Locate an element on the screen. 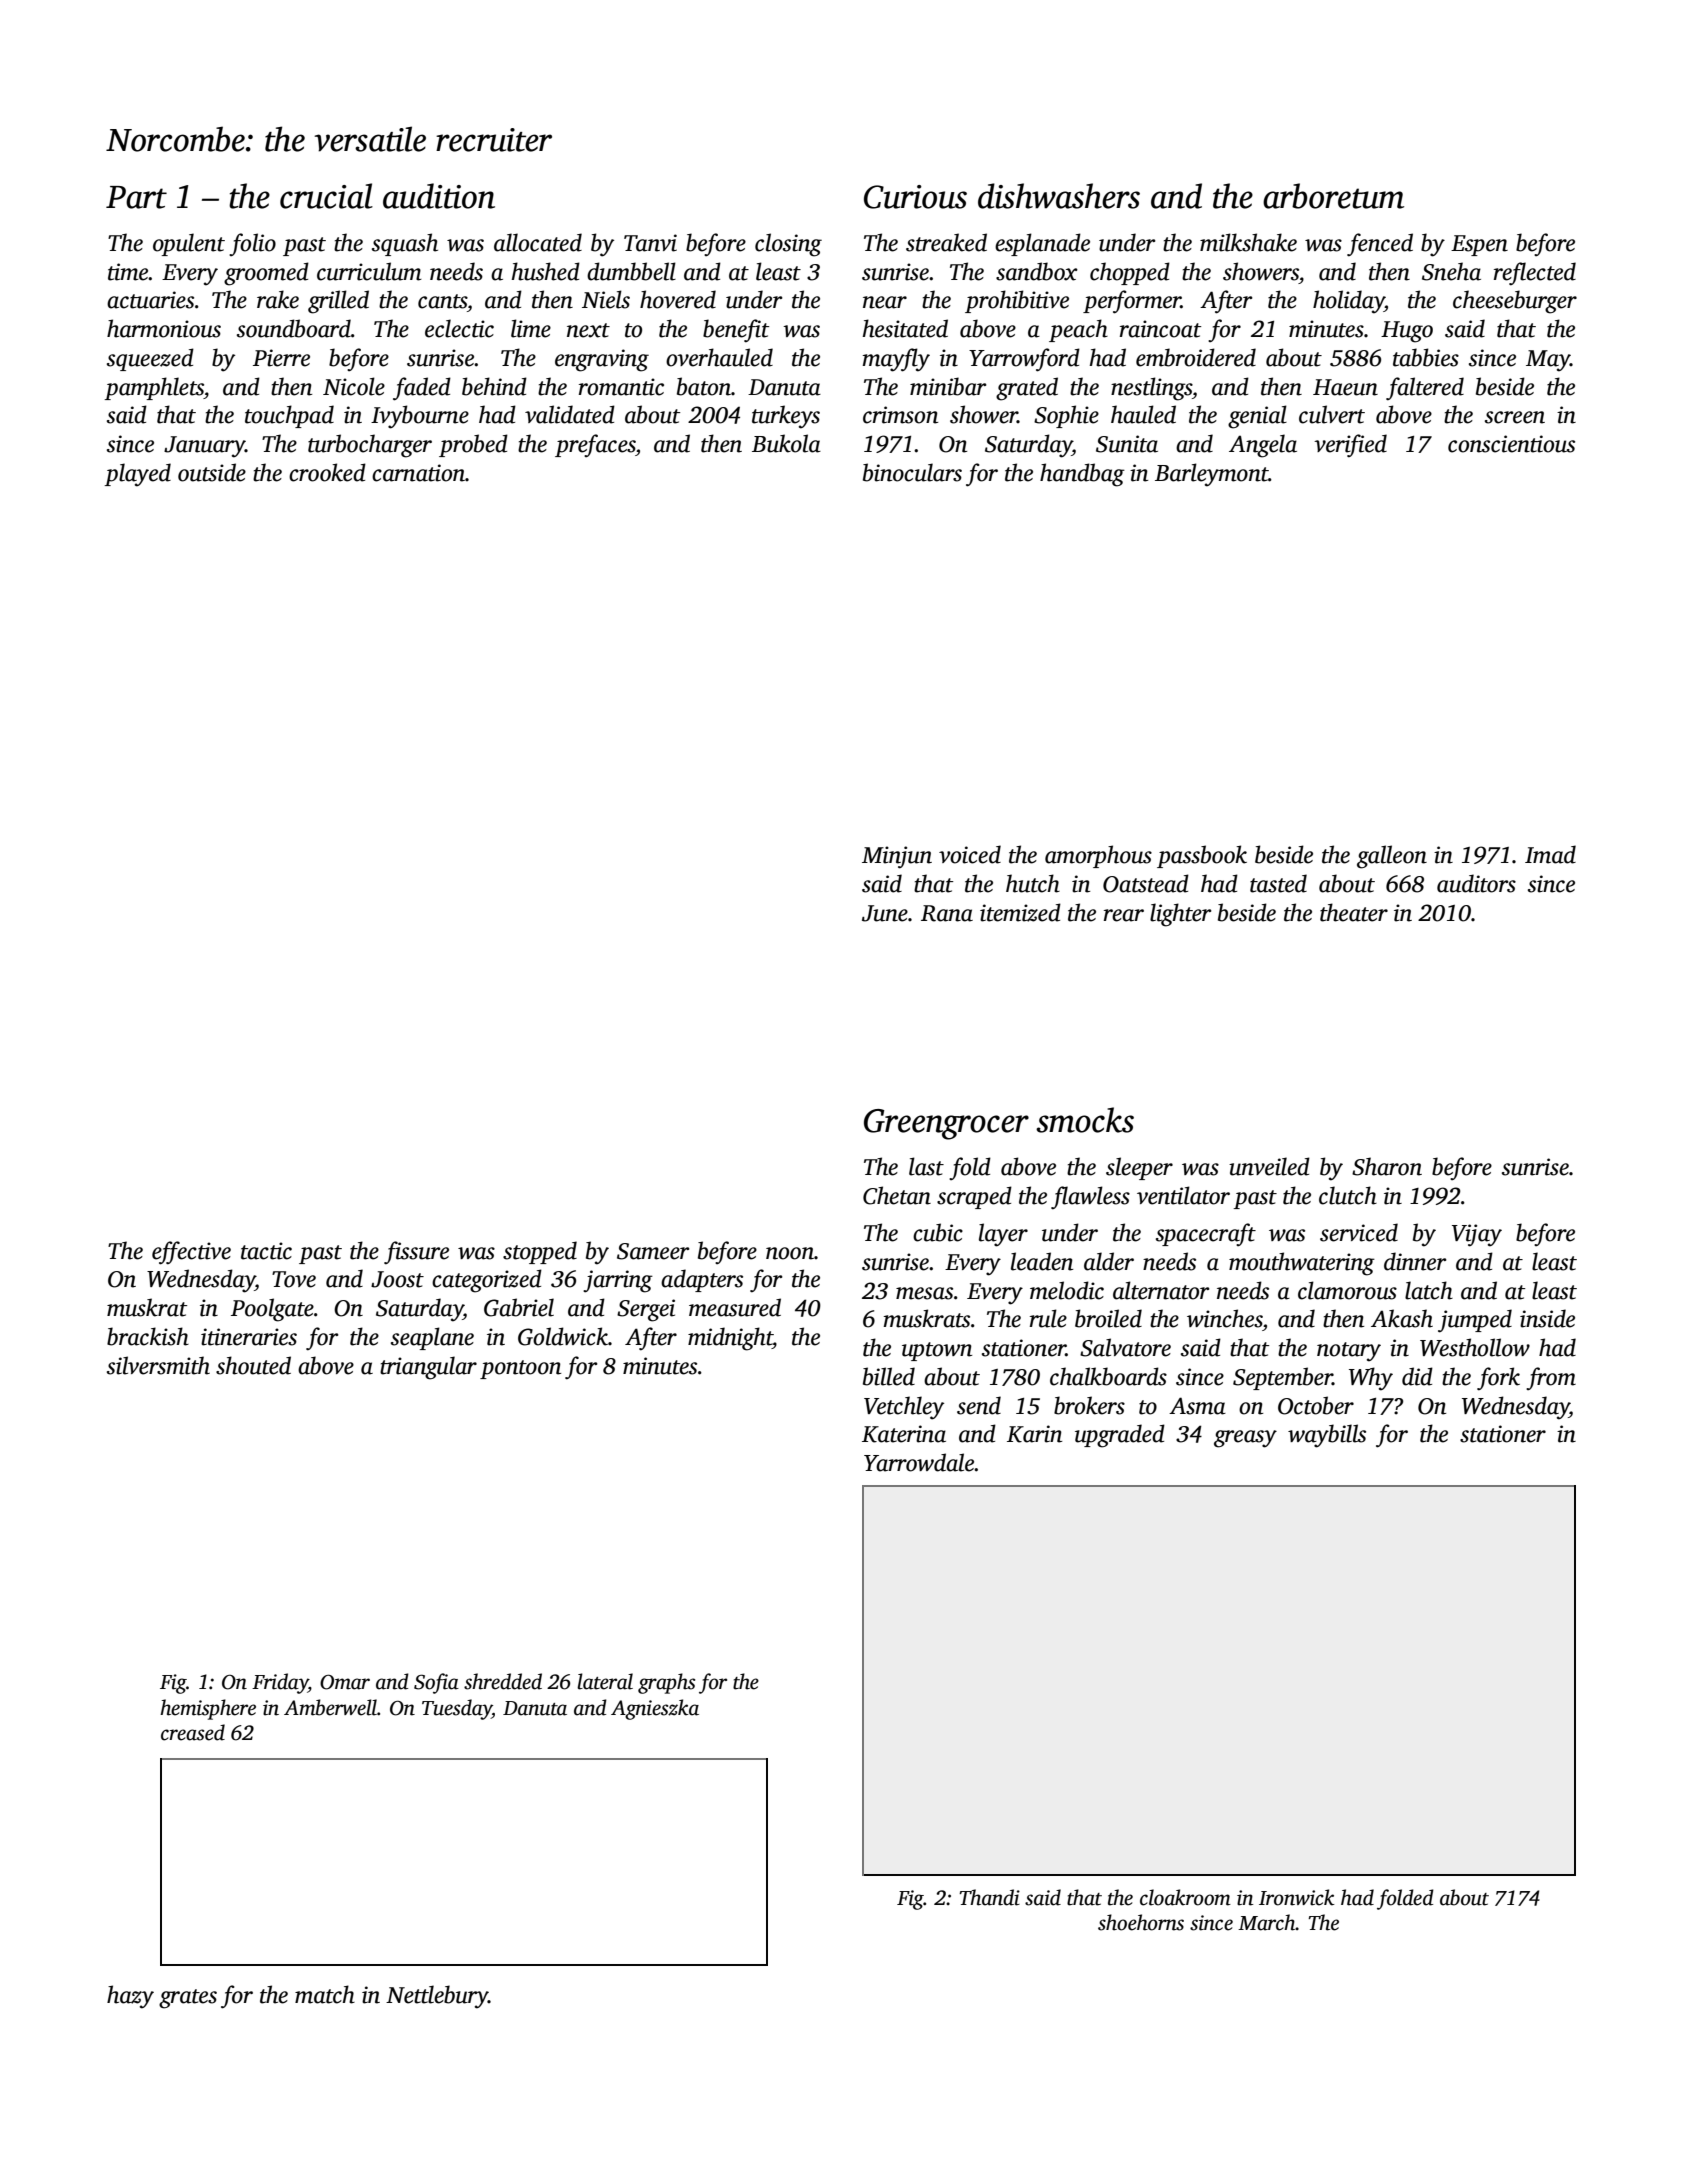 The image size is (1683, 2178). tactic is located at coordinates (266, 1251).
